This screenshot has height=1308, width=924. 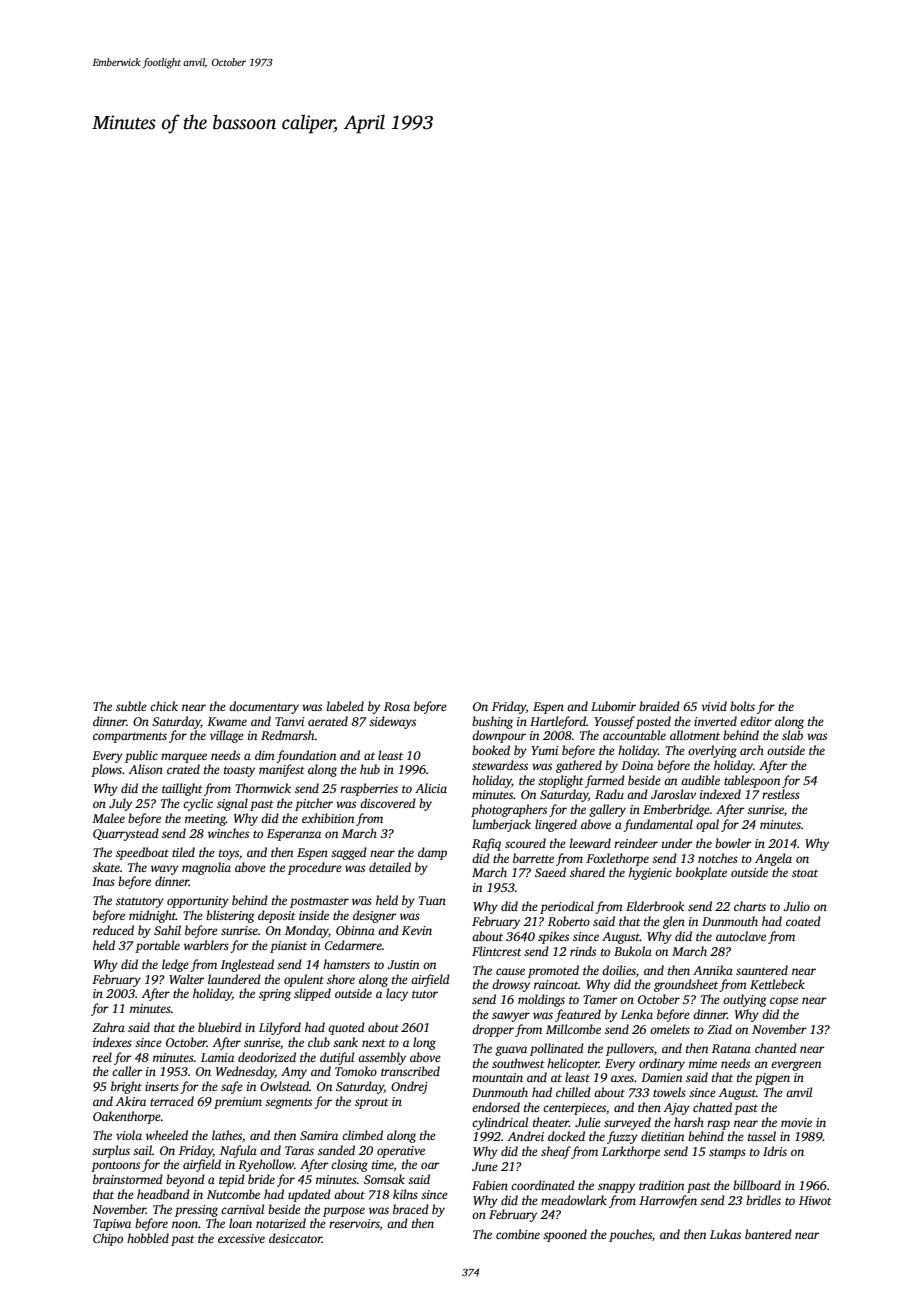 I want to click on postmaster, so click(x=319, y=902).
